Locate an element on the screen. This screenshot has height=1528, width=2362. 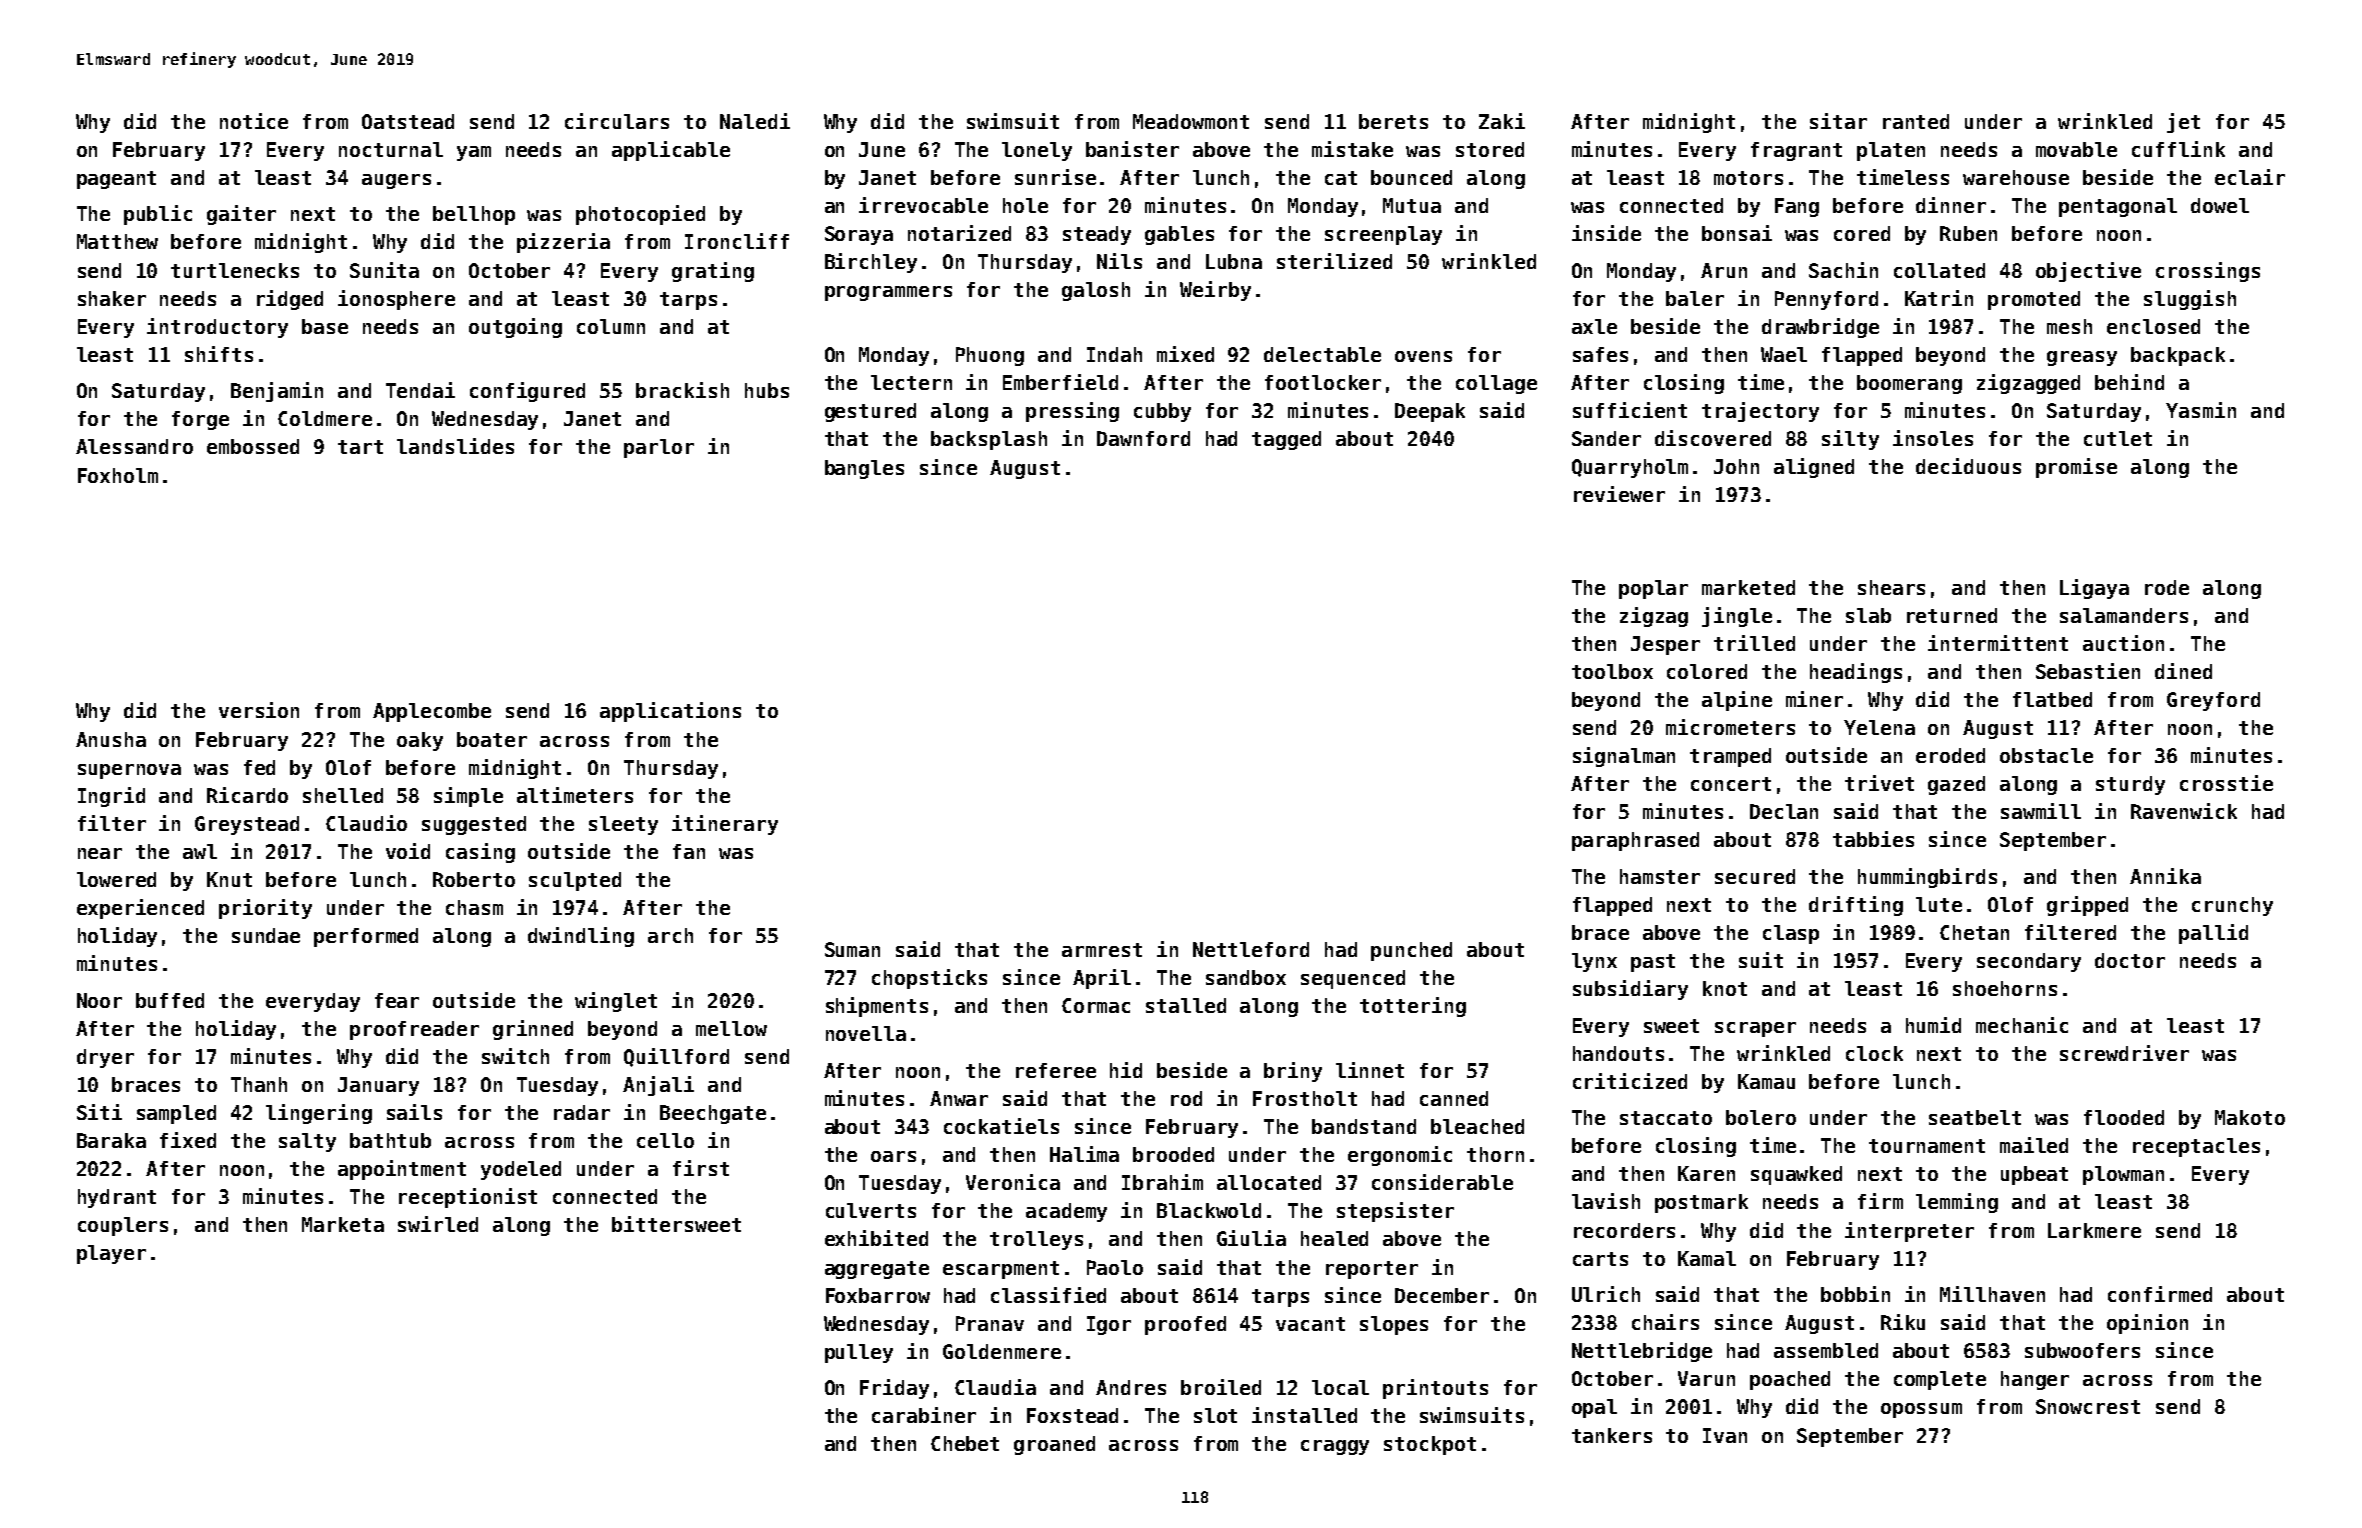
circulars is located at coordinates (617, 121).
